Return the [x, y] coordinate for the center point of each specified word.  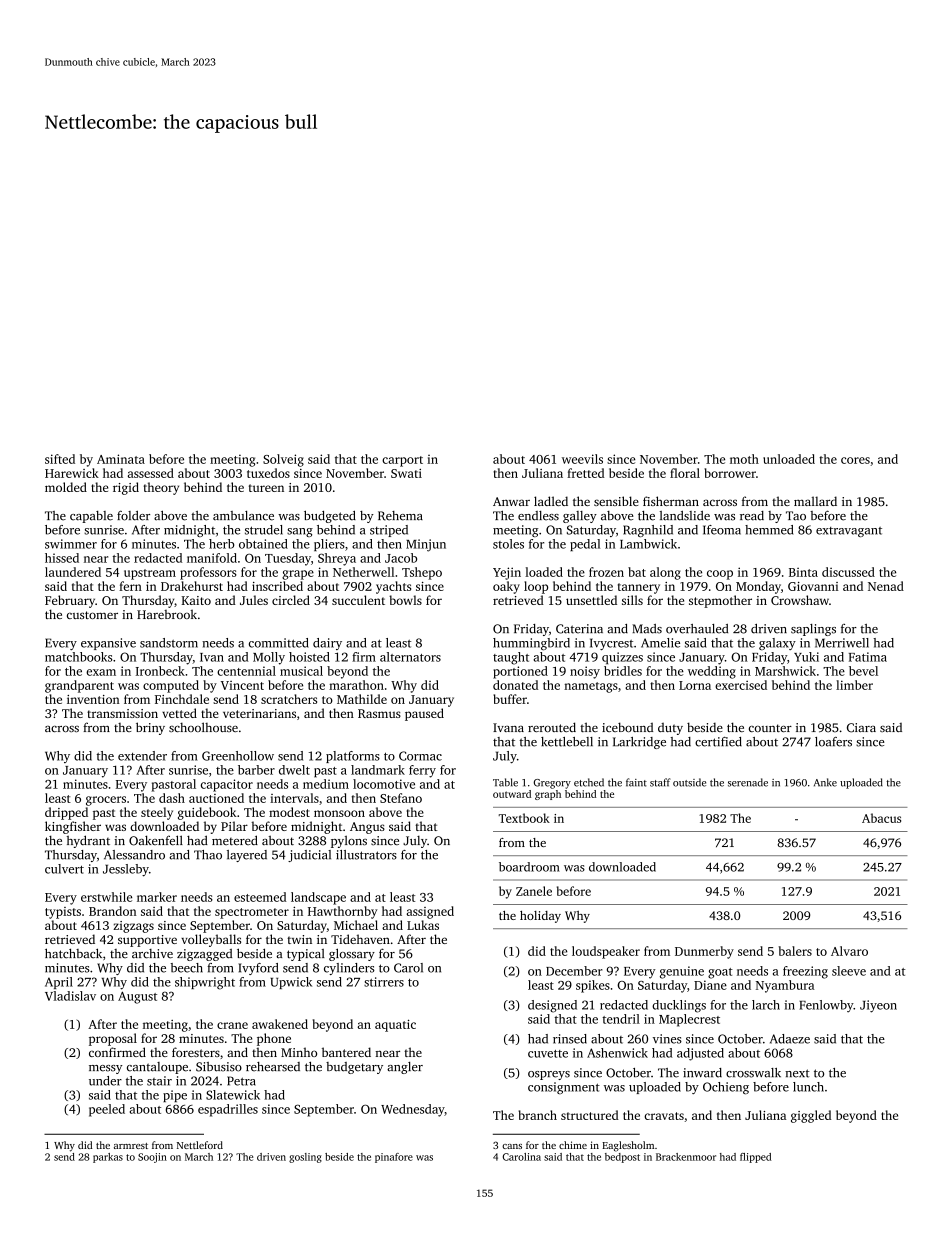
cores [855, 460]
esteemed [260, 897]
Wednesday [413, 1110]
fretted [585, 473]
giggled [811, 1116]
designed [552, 1006]
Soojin [152, 1158]
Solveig [283, 460]
